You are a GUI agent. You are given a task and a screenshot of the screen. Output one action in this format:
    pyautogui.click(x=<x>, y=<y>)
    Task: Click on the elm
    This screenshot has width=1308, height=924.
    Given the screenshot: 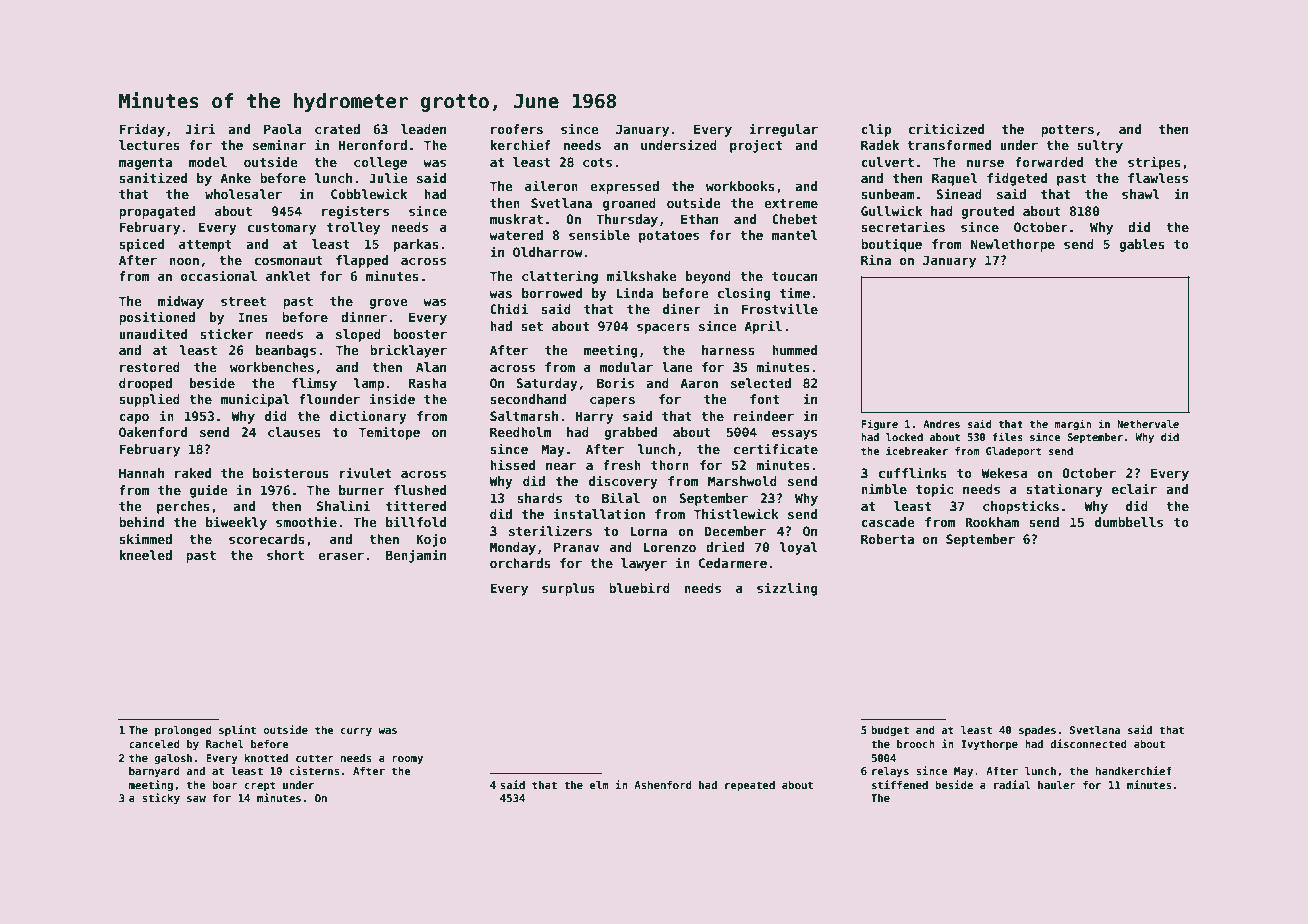 What is the action you would take?
    pyautogui.click(x=599, y=785)
